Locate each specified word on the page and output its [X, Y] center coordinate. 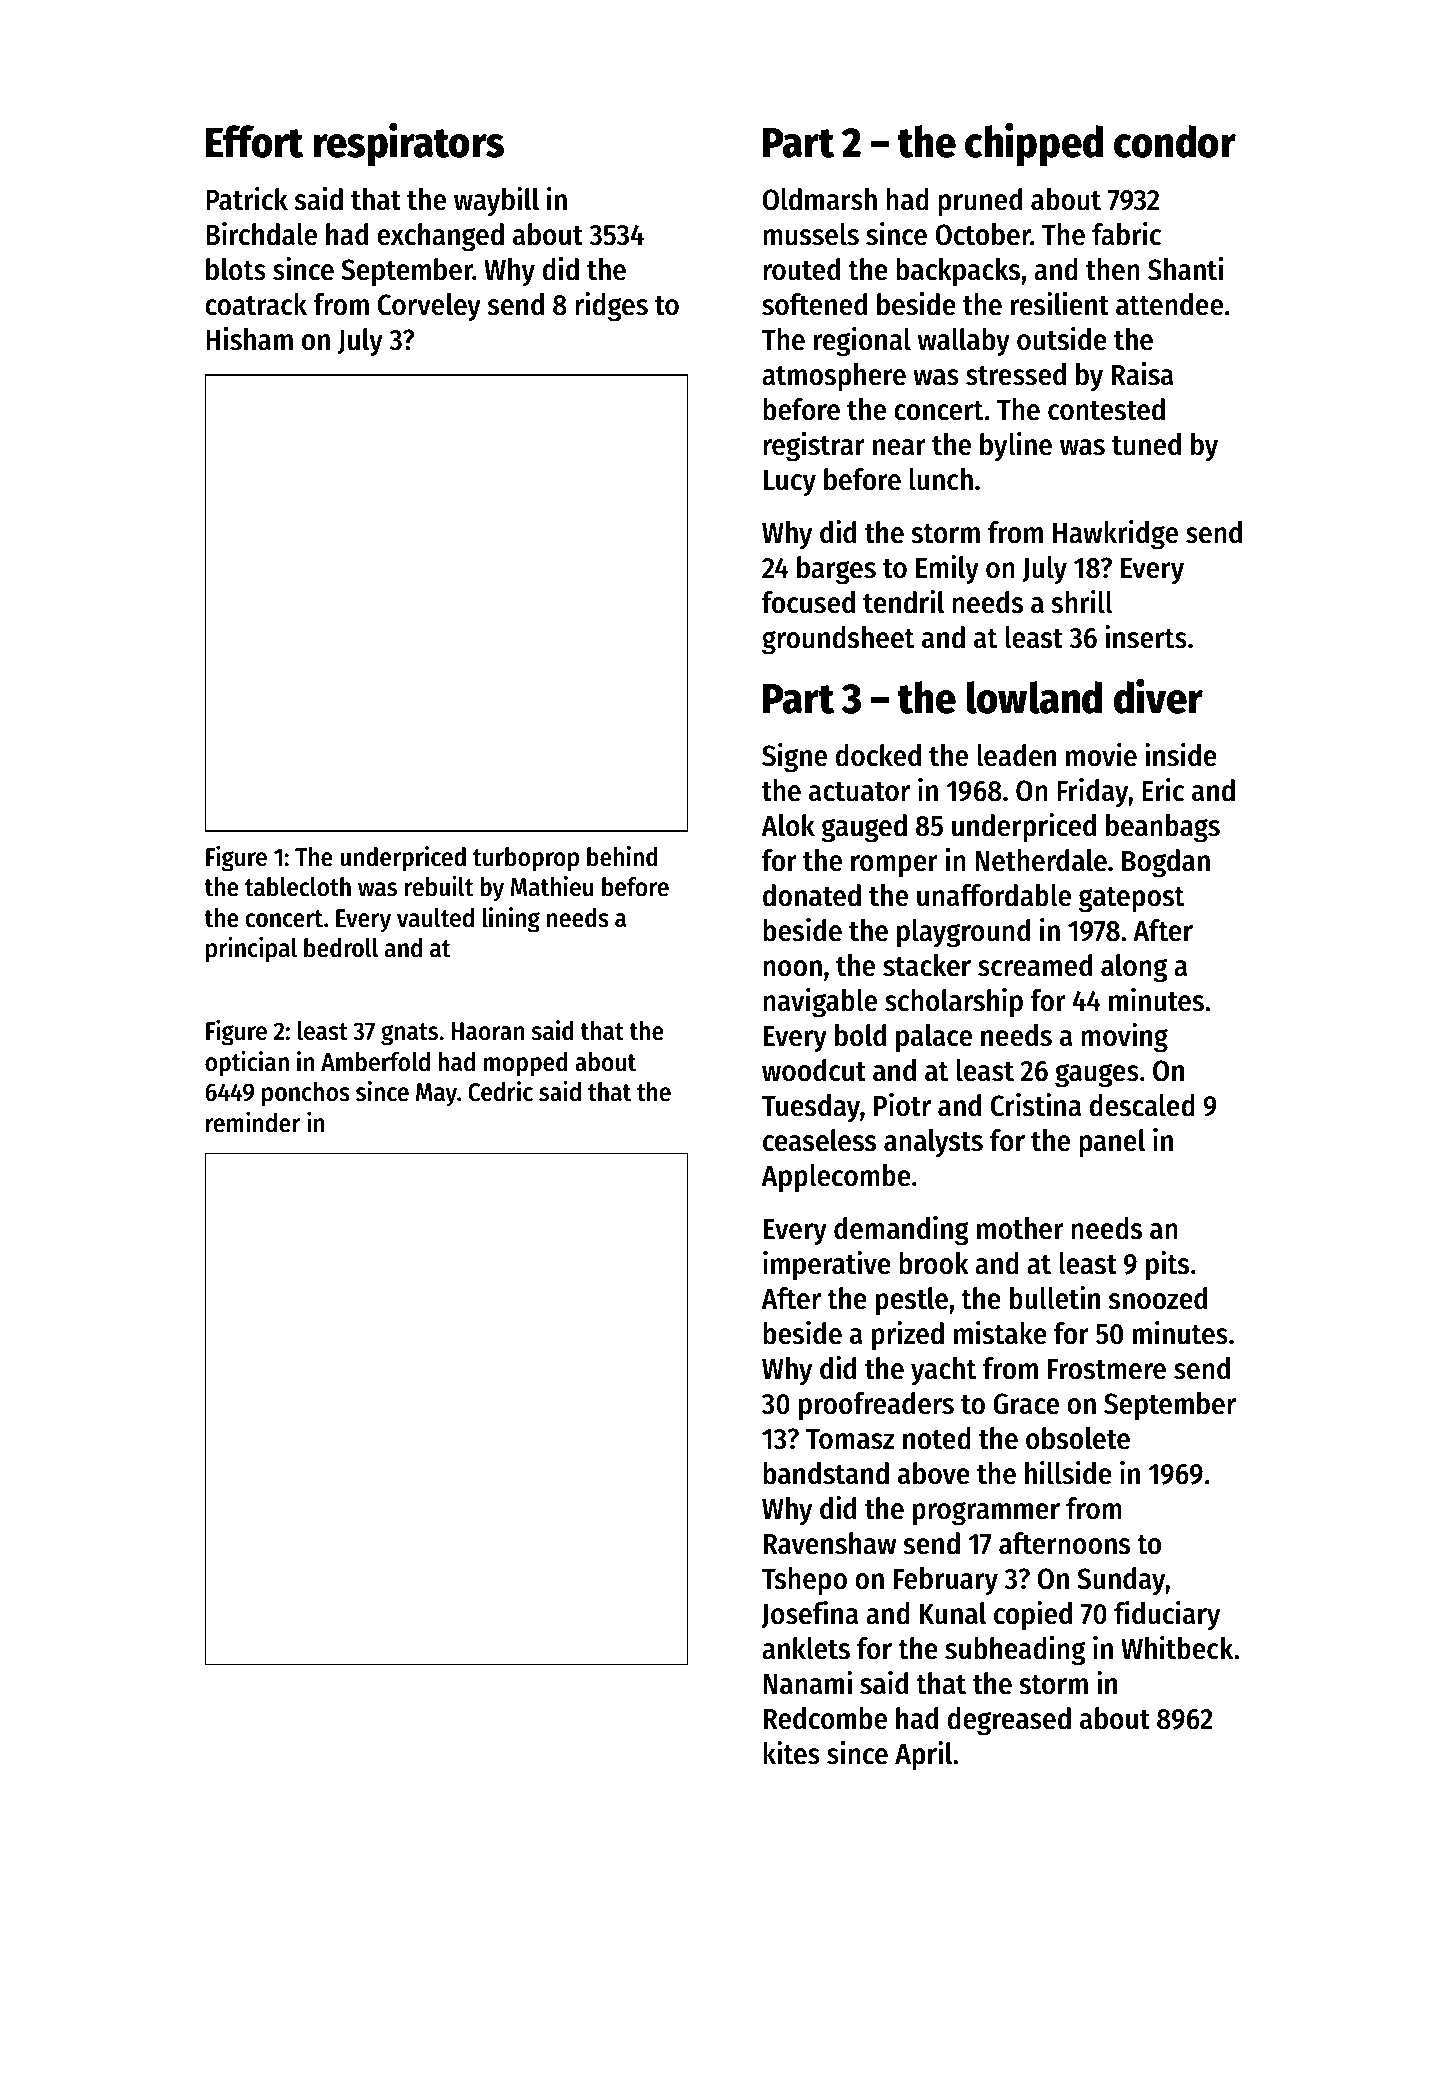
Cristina [1035, 1105]
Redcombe [825, 1718]
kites [791, 1753]
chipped [1034, 145]
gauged [864, 828]
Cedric [500, 1091]
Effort [255, 141]
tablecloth [298, 887]
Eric [1163, 790]
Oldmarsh [820, 199]
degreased [1009, 1721]
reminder [253, 1122]
